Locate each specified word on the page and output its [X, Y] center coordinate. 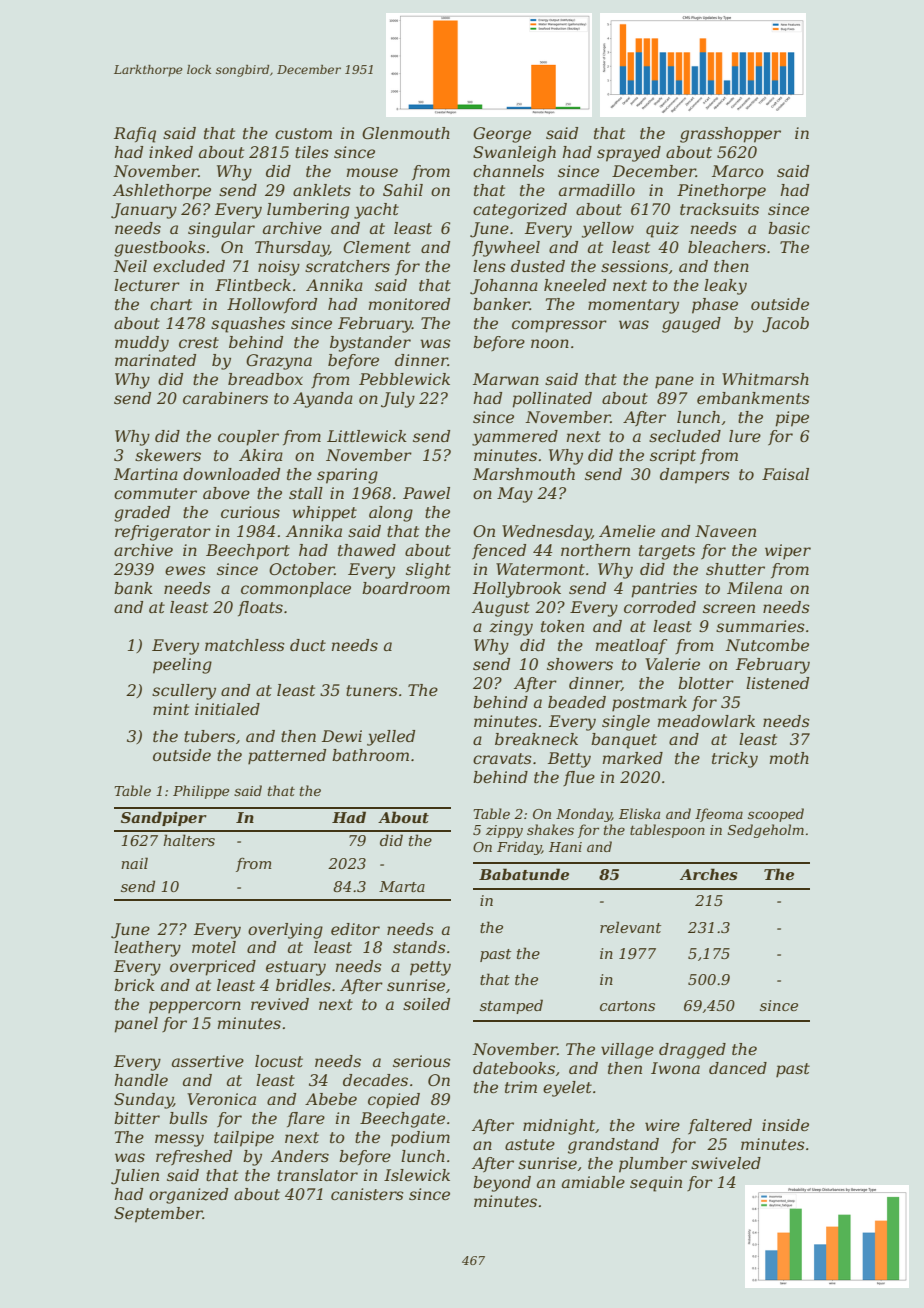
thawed [367, 550]
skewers [168, 455]
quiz [662, 230]
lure [745, 436]
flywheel [506, 249]
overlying [285, 931]
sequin [656, 1184]
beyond [502, 1184]
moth [789, 758]
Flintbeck [253, 285]
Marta [402, 886]
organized [188, 1196]
